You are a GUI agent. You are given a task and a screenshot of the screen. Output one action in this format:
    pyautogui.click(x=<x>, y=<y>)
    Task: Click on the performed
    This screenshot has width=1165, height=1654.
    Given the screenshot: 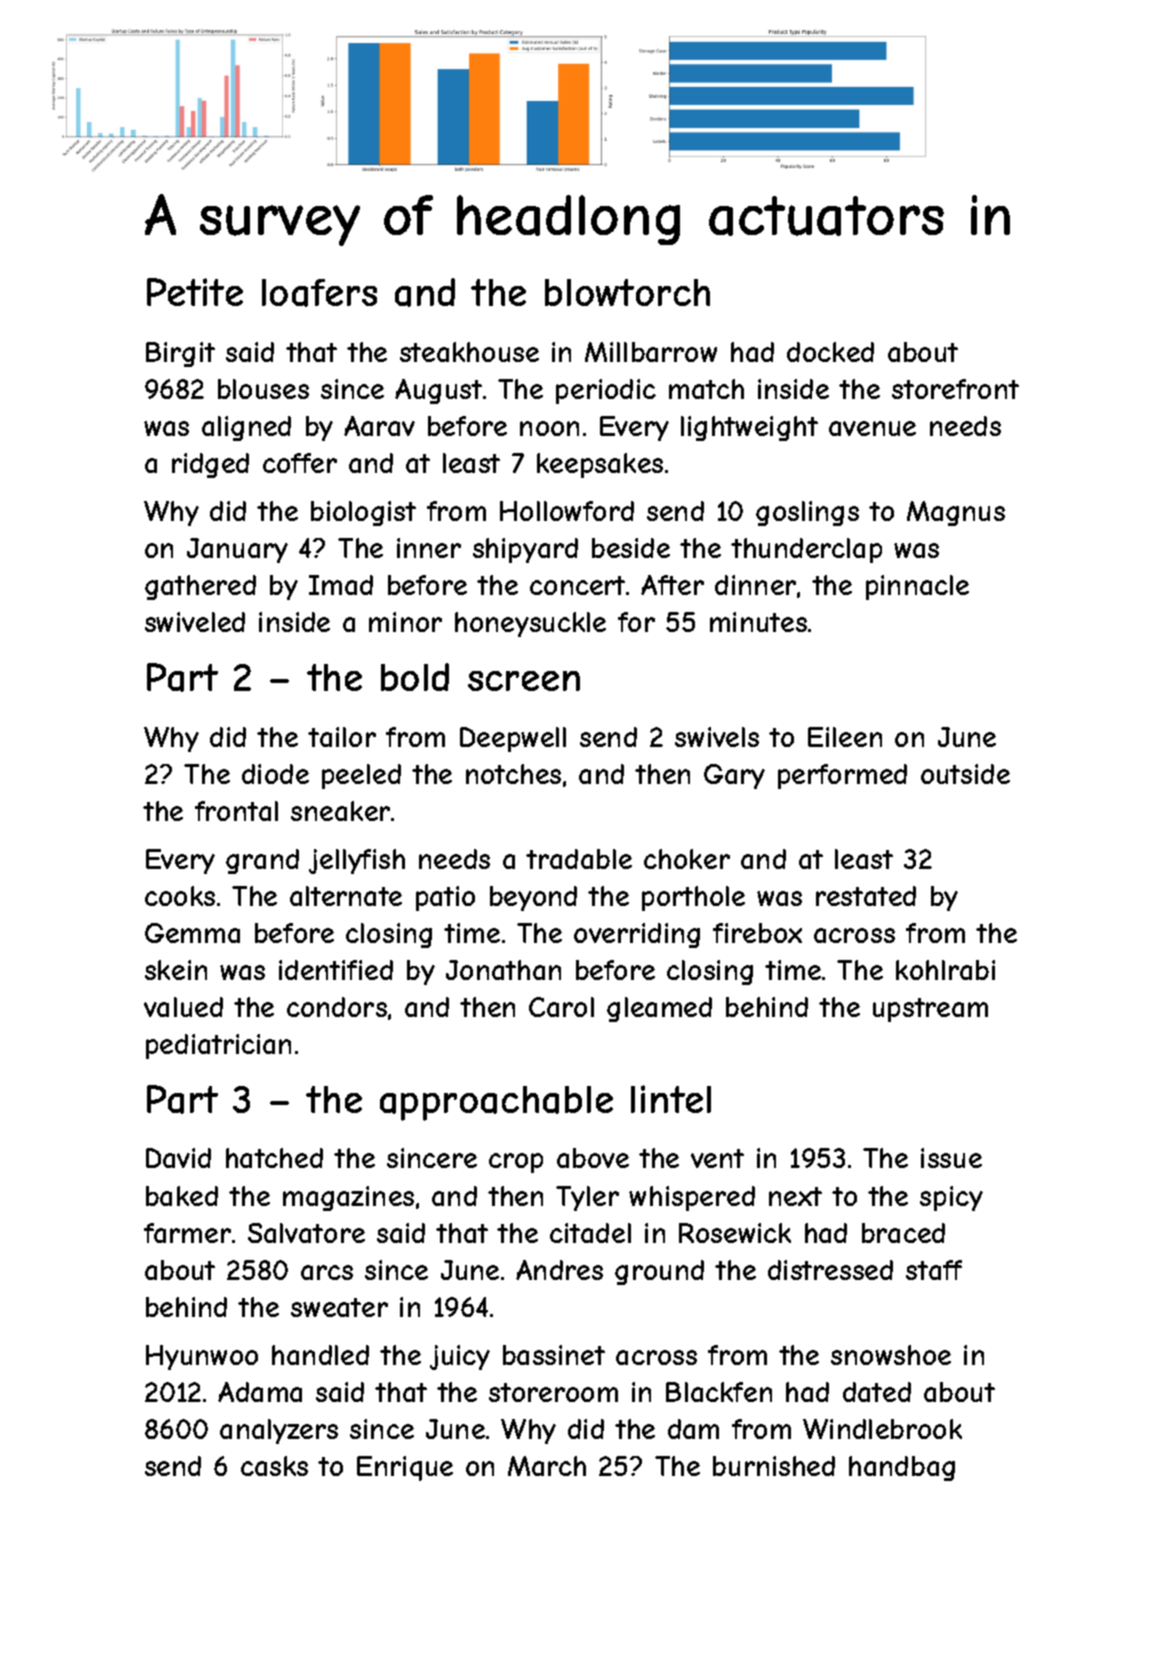 What is the action you would take?
    pyautogui.click(x=842, y=776)
